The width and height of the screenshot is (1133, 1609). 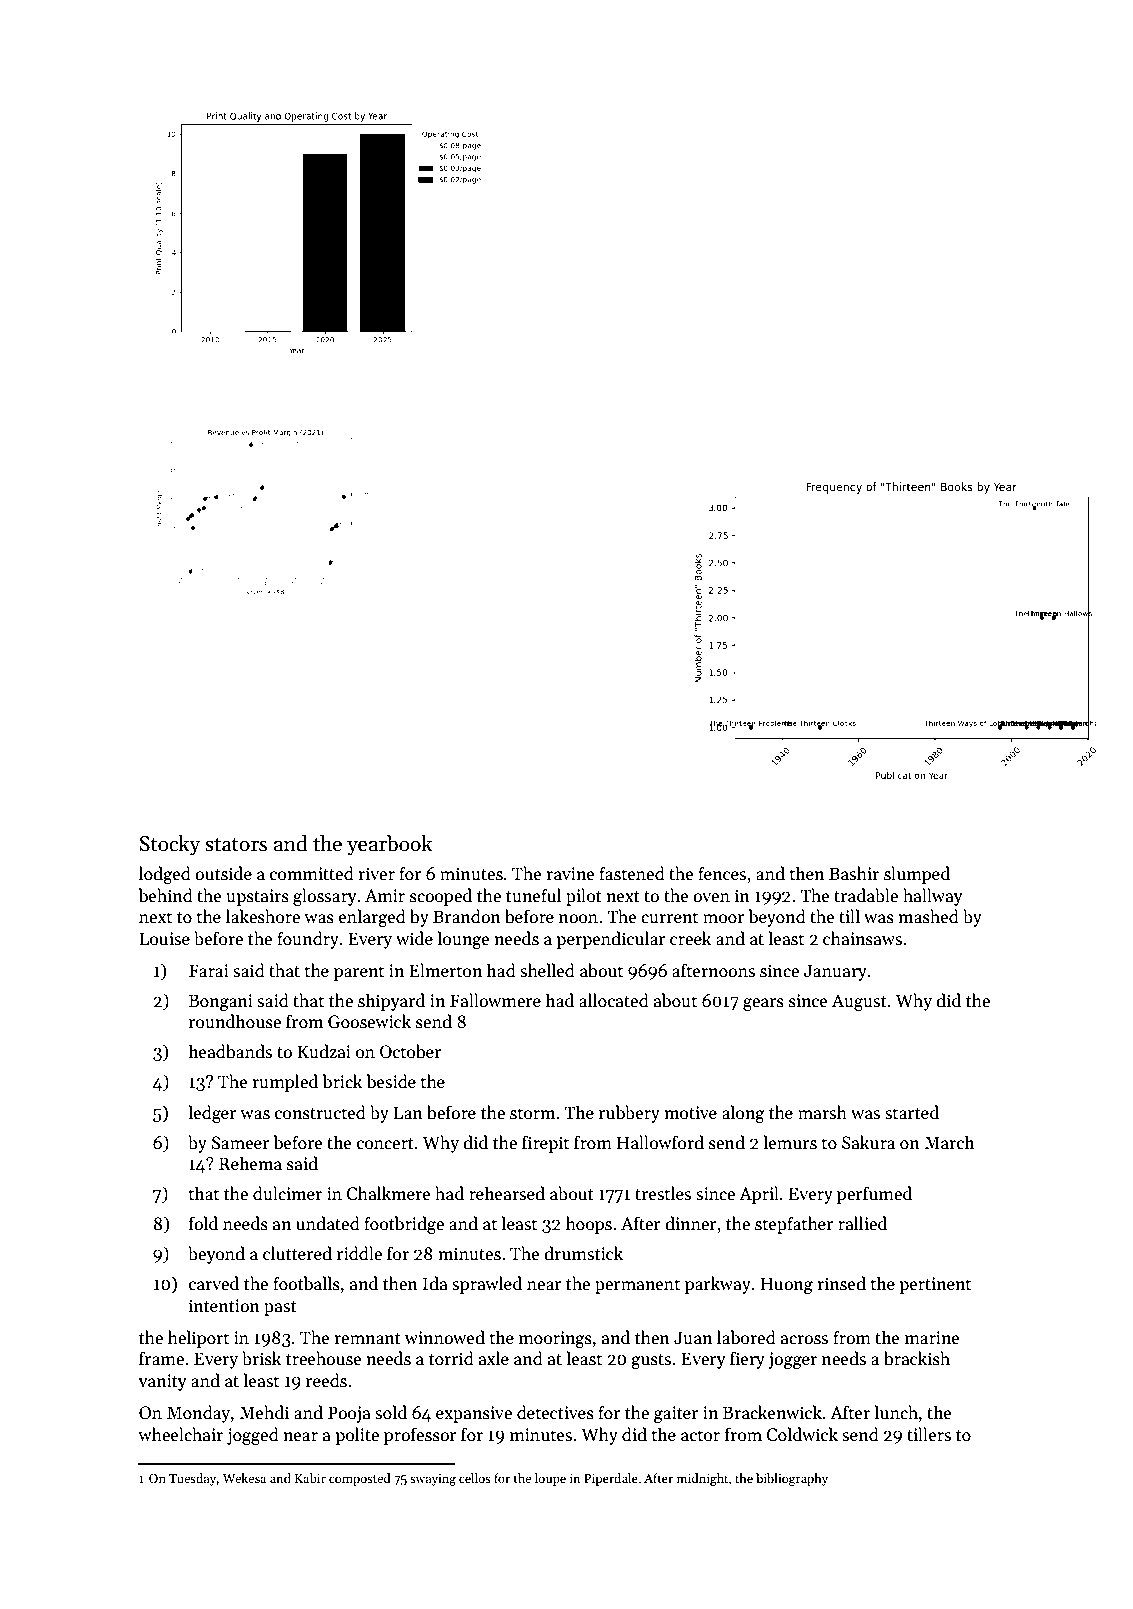 I want to click on brick, so click(x=342, y=1081).
